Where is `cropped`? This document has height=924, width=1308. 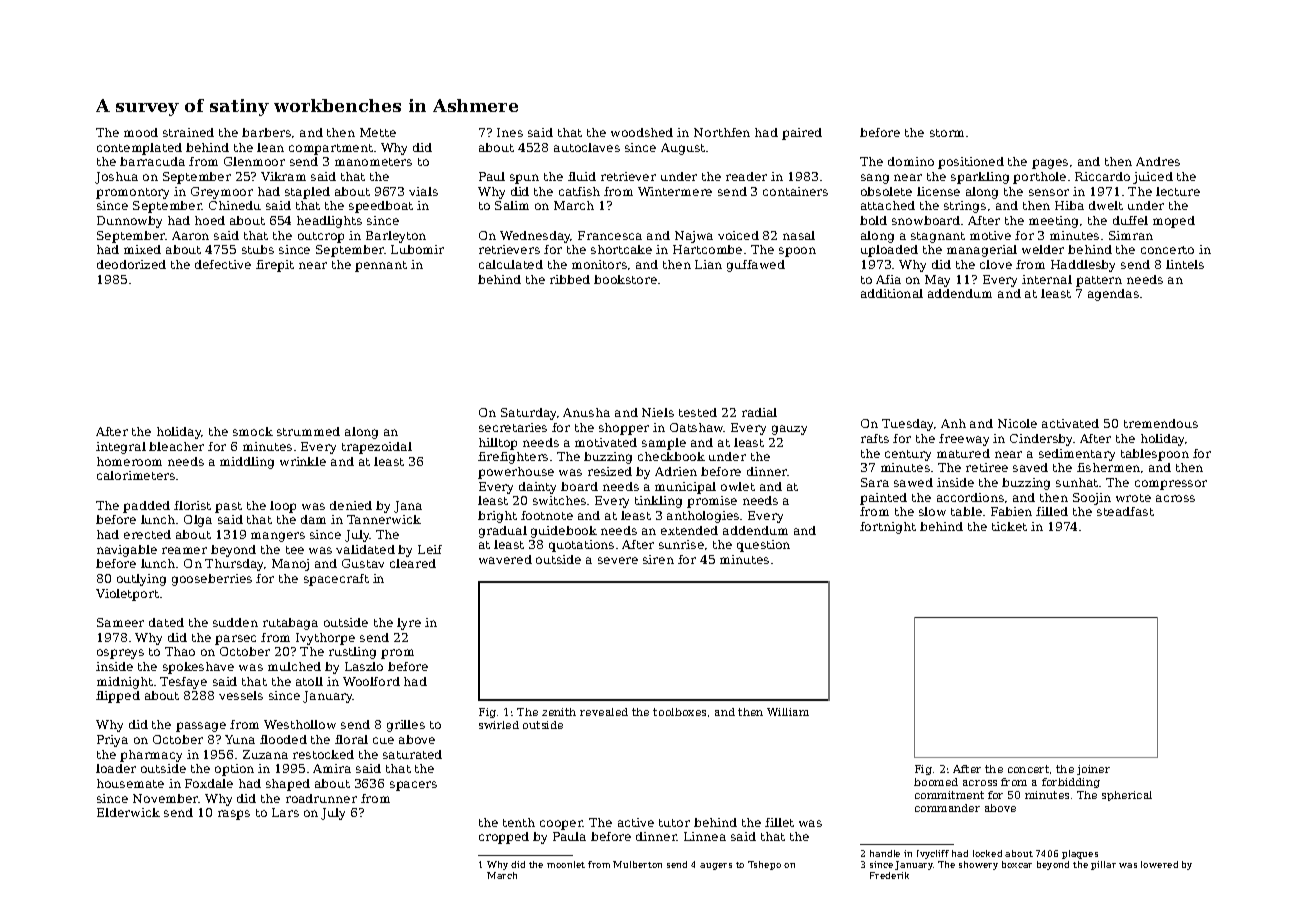 cropped is located at coordinates (504, 838).
